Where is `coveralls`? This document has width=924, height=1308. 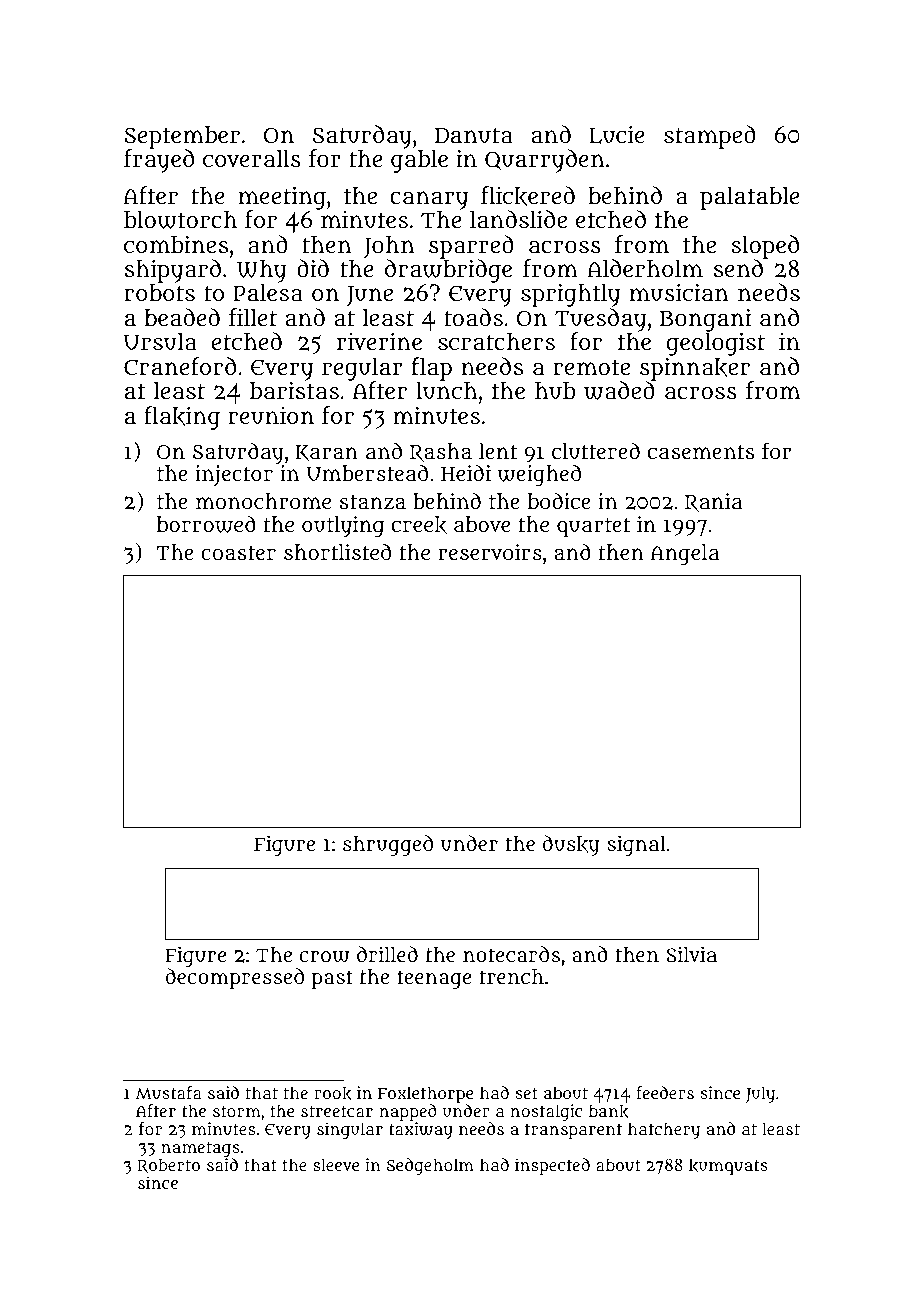
coveralls is located at coordinates (252, 159).
